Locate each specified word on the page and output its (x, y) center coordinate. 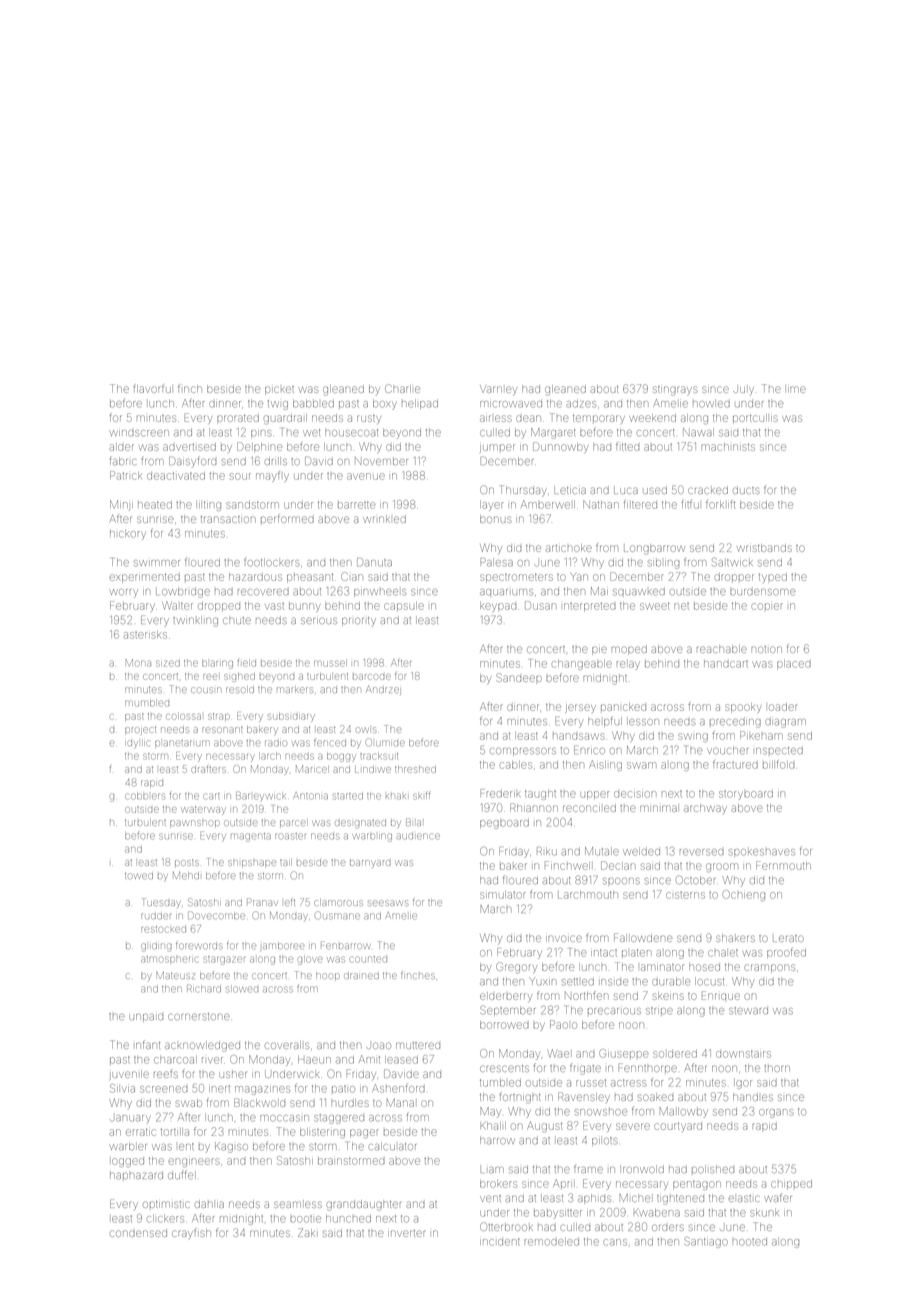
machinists (728, 447)
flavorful (152, 388)
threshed (415, 769)
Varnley (498, 390)
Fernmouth (783, 865)
